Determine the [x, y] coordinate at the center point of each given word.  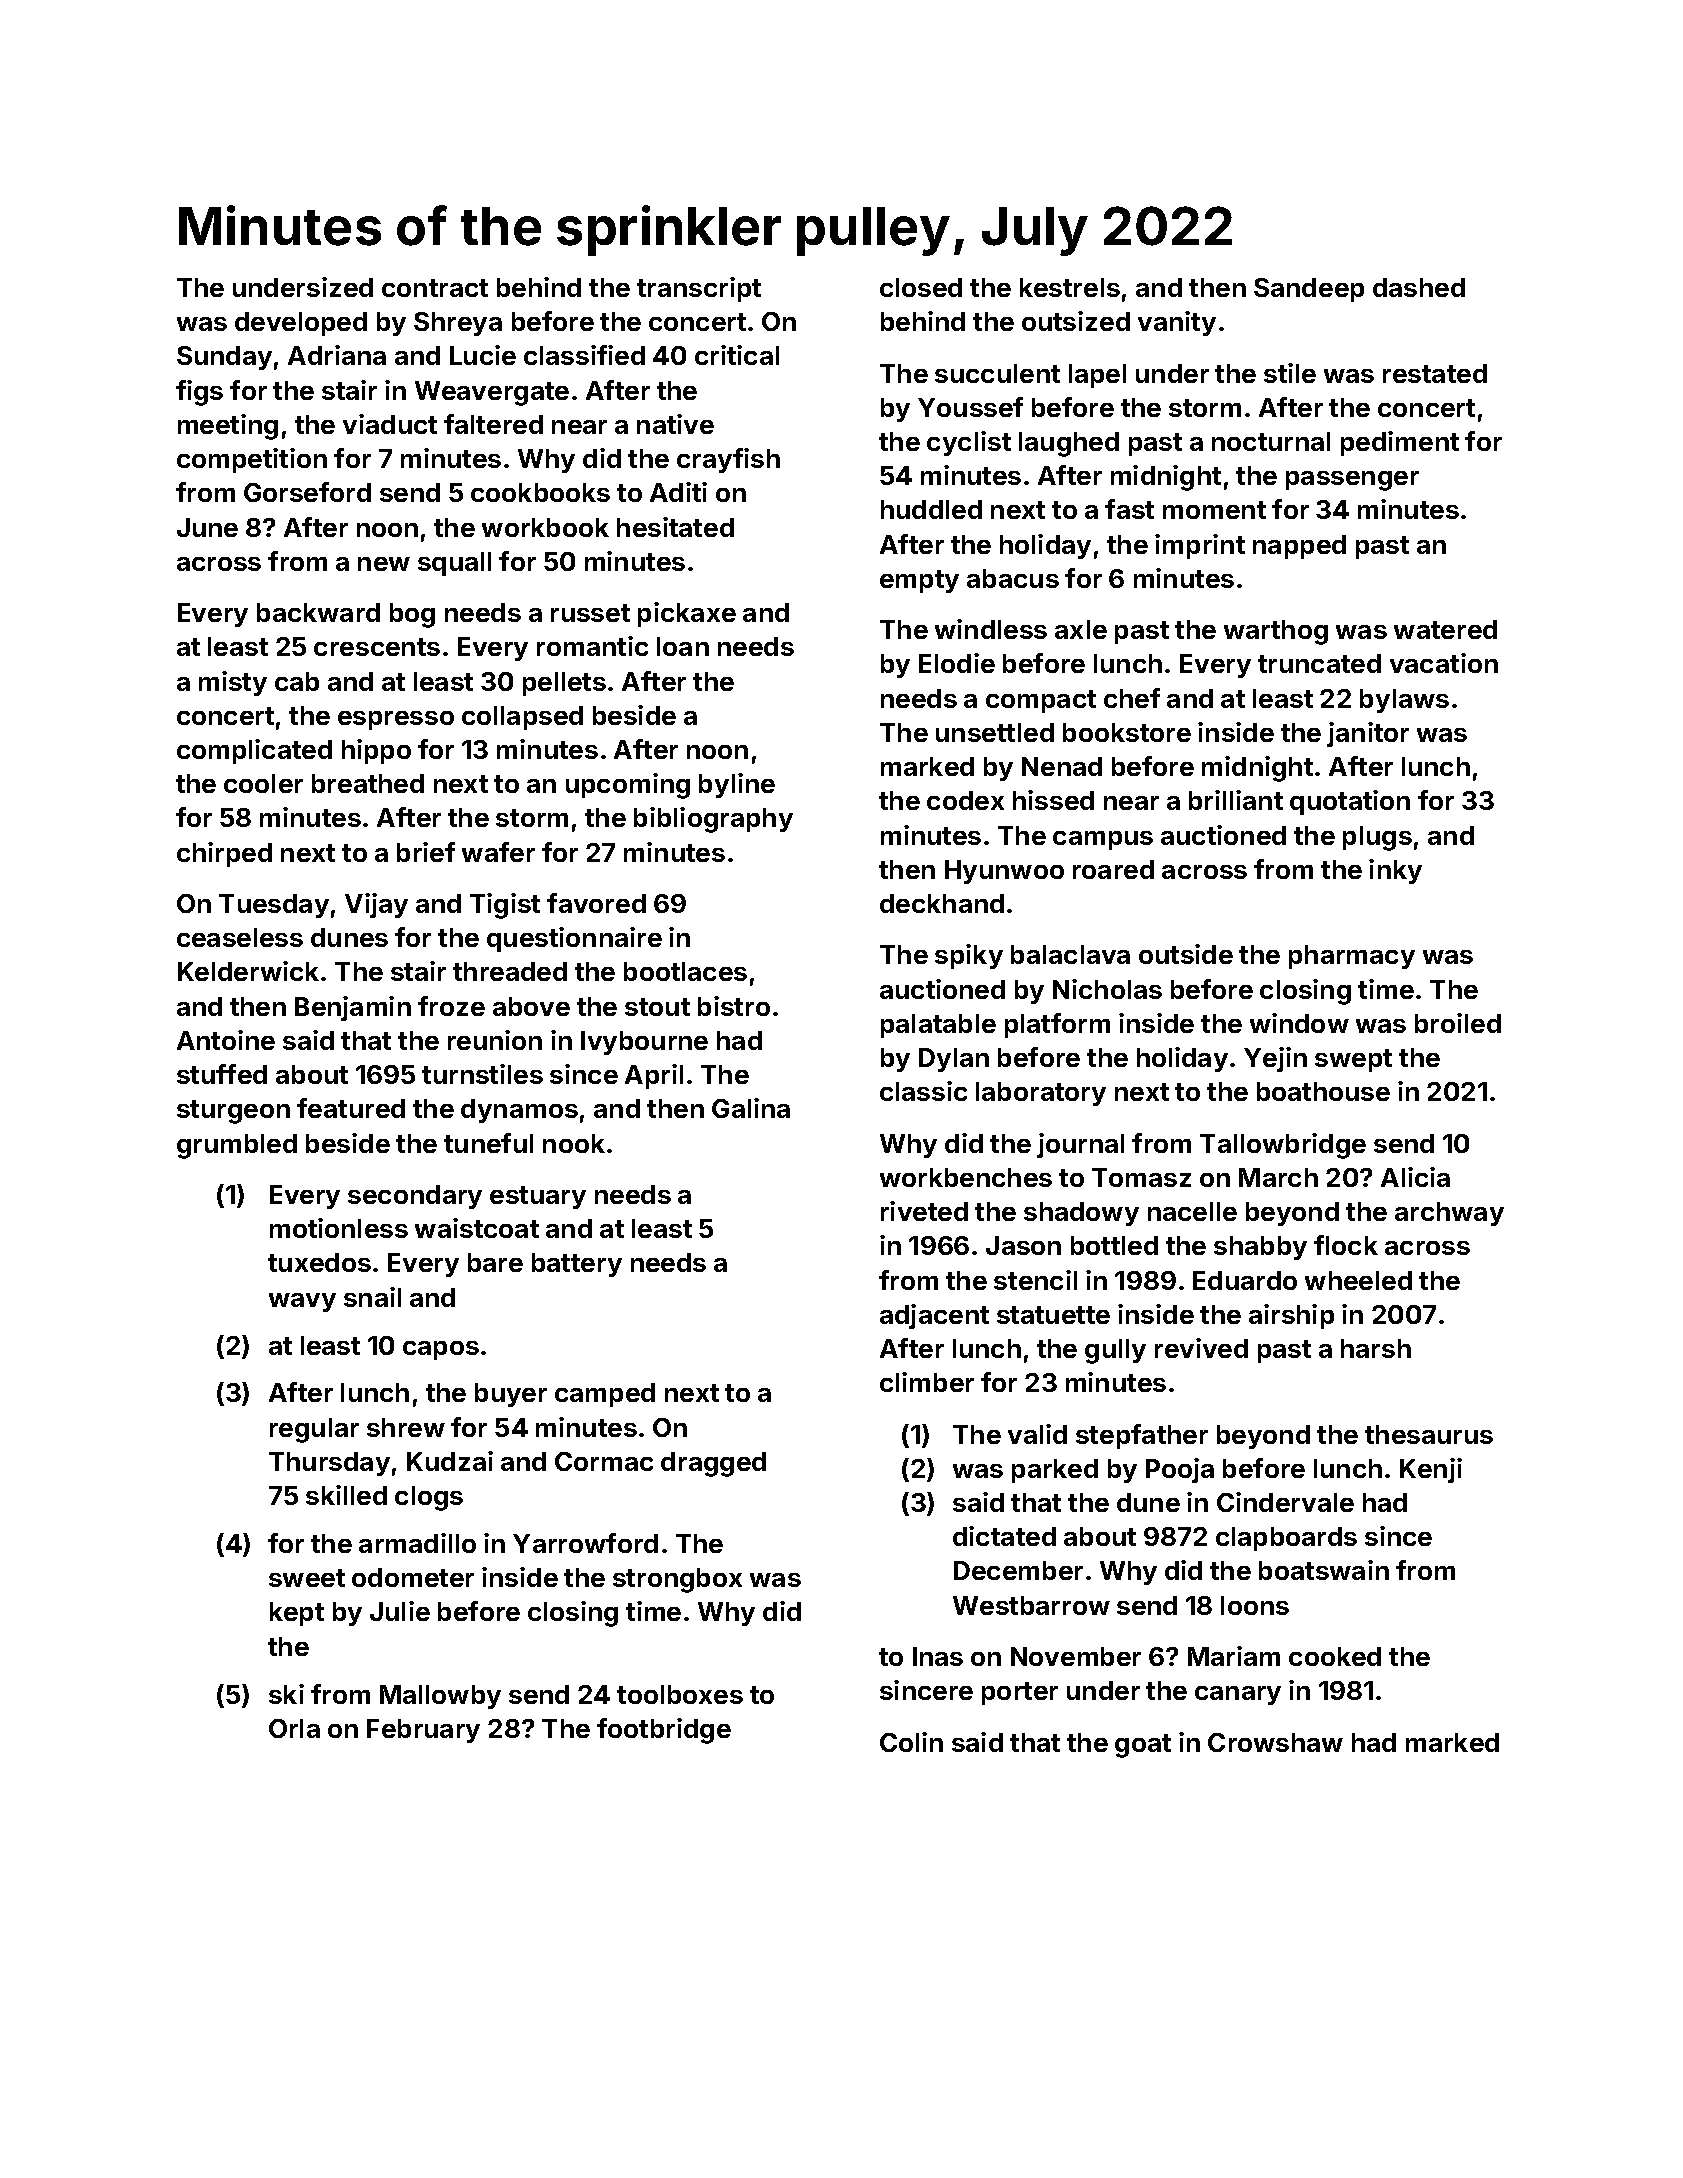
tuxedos [319, 1262]
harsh [1376, 1348]
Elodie [957, 663]
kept [297, 1614]
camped [605, 1395]
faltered [493, 424]
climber [927, 1382]
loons [1255, 1605]
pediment [1400, 443]
